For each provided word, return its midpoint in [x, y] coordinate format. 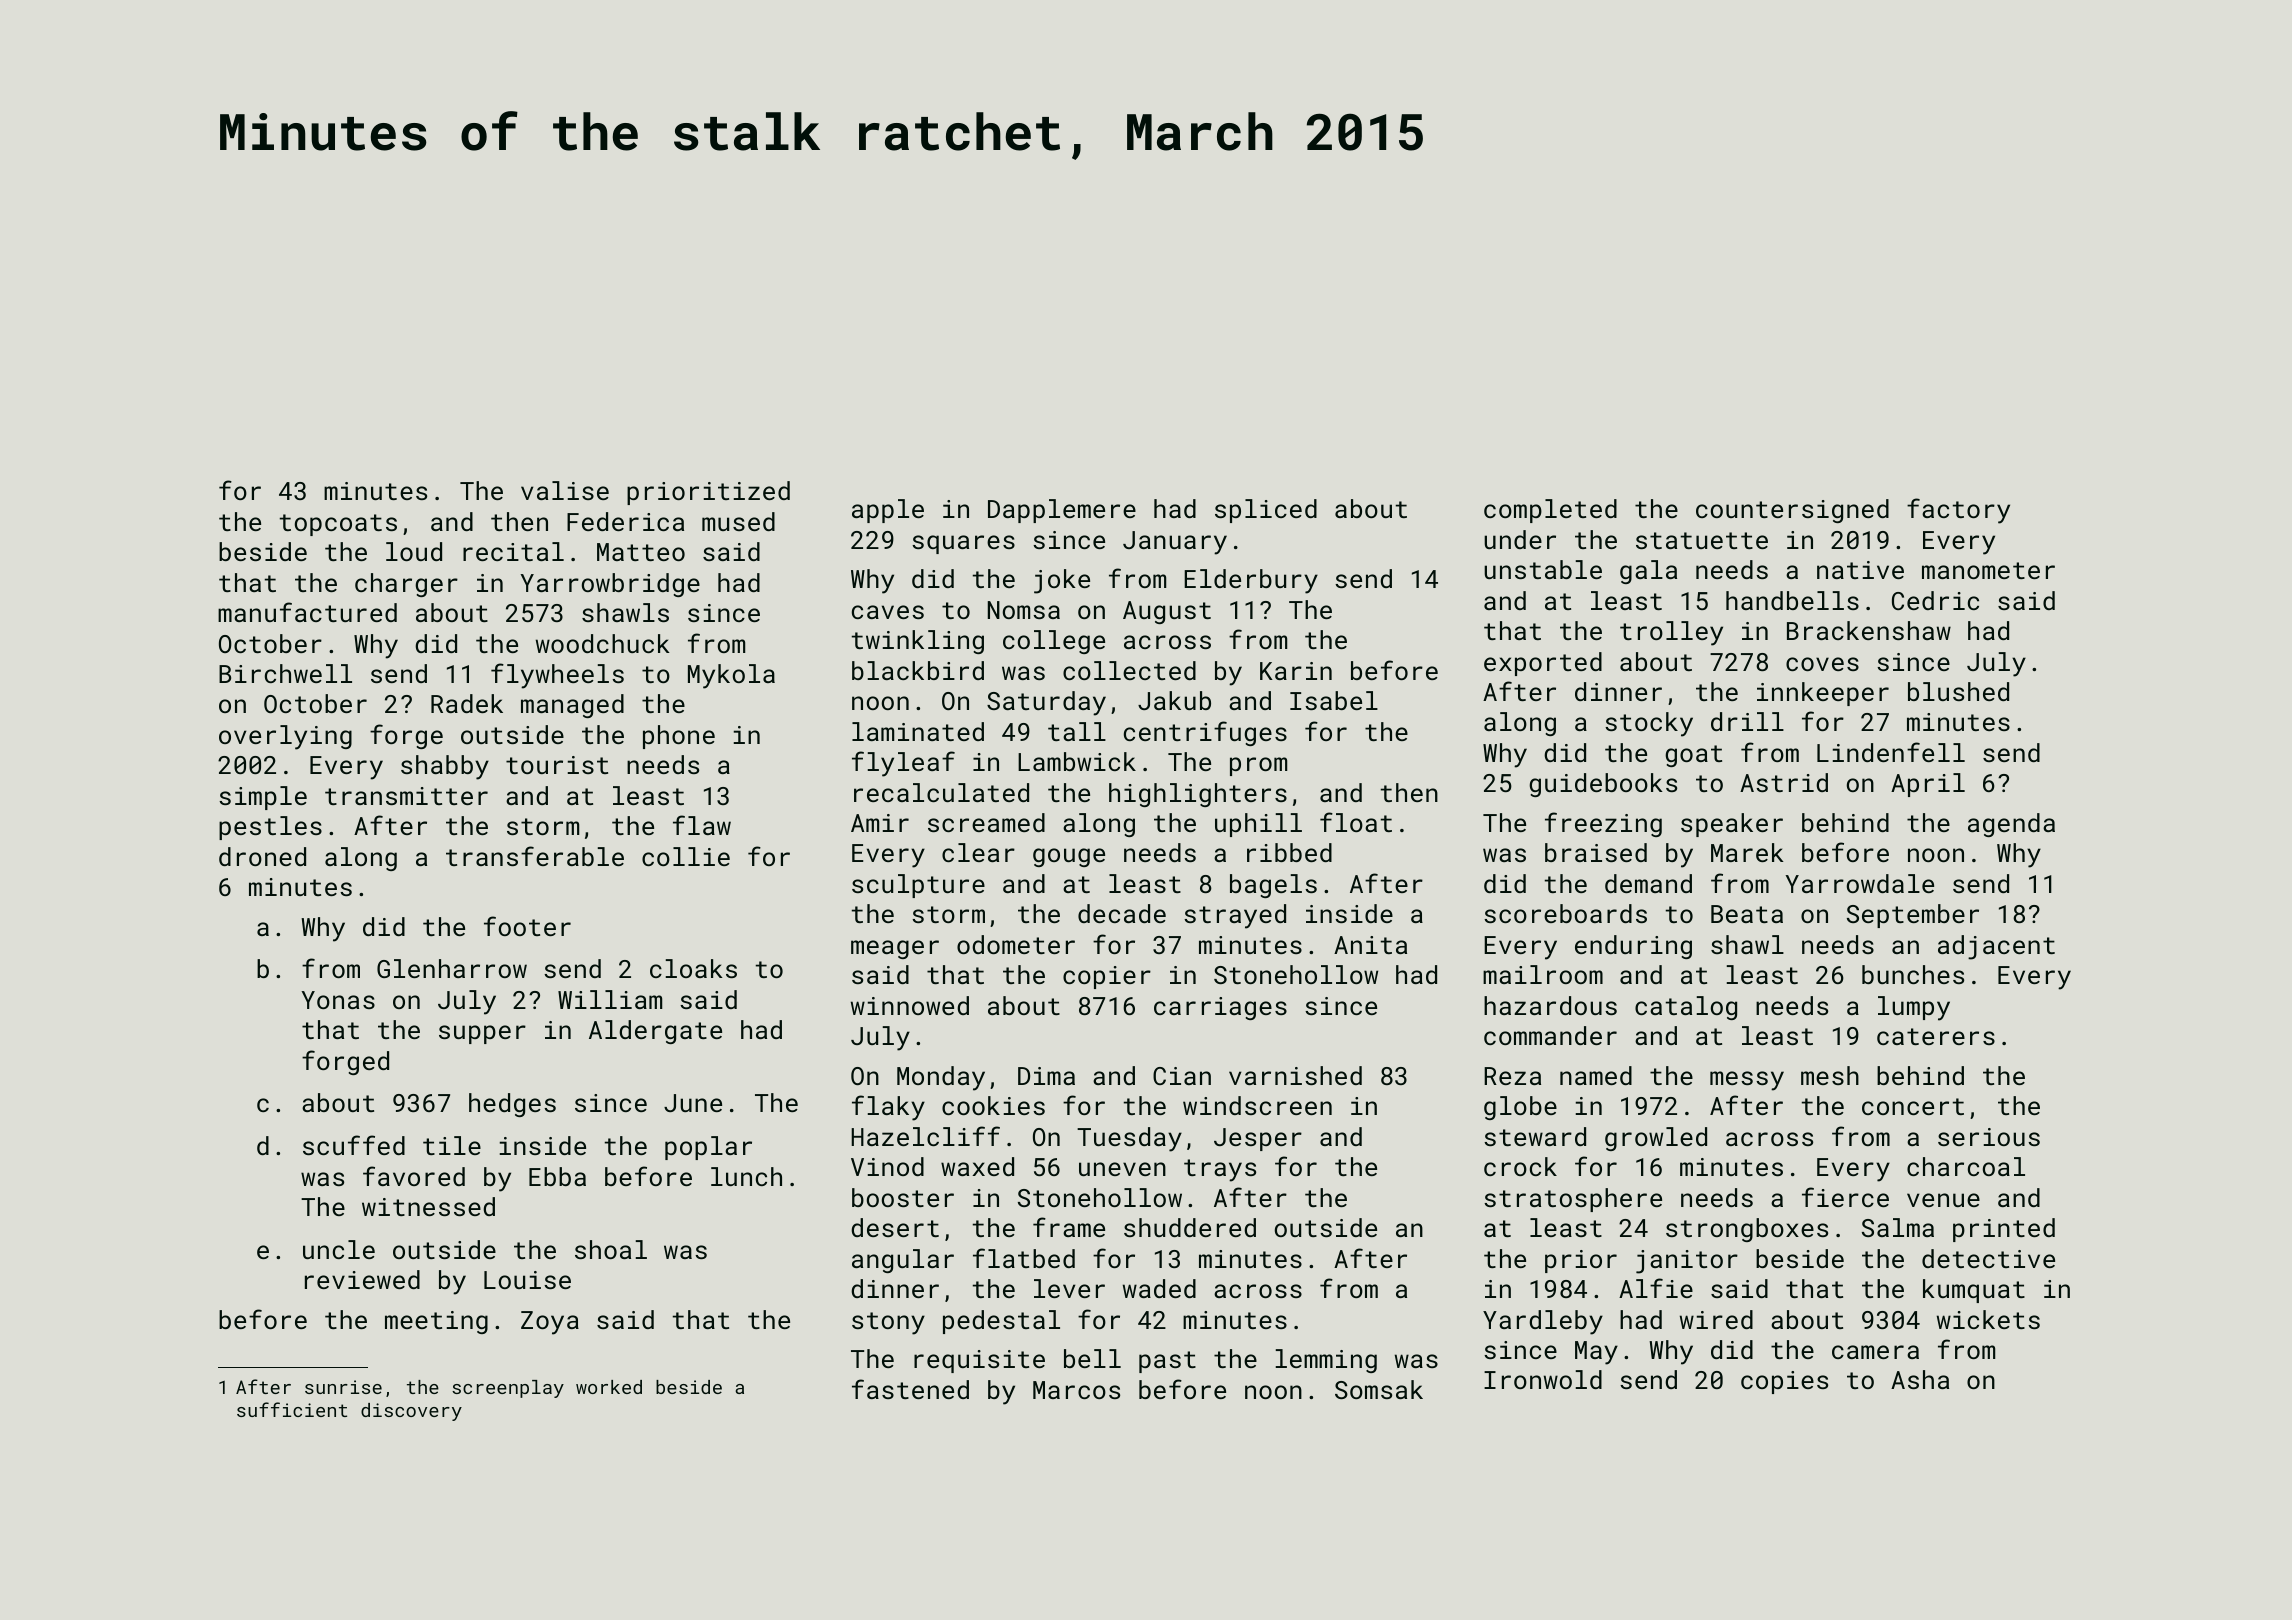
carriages [1220, 1008]
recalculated [941, 792]
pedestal [1001, 1322]
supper [482, 1034]
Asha [1920, 1379]
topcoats [338, 525]
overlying [285, 737]
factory [1958, 511]
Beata [1747, 914]
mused [738, 521]
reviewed [362, 1279]
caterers [1936, 1036]
